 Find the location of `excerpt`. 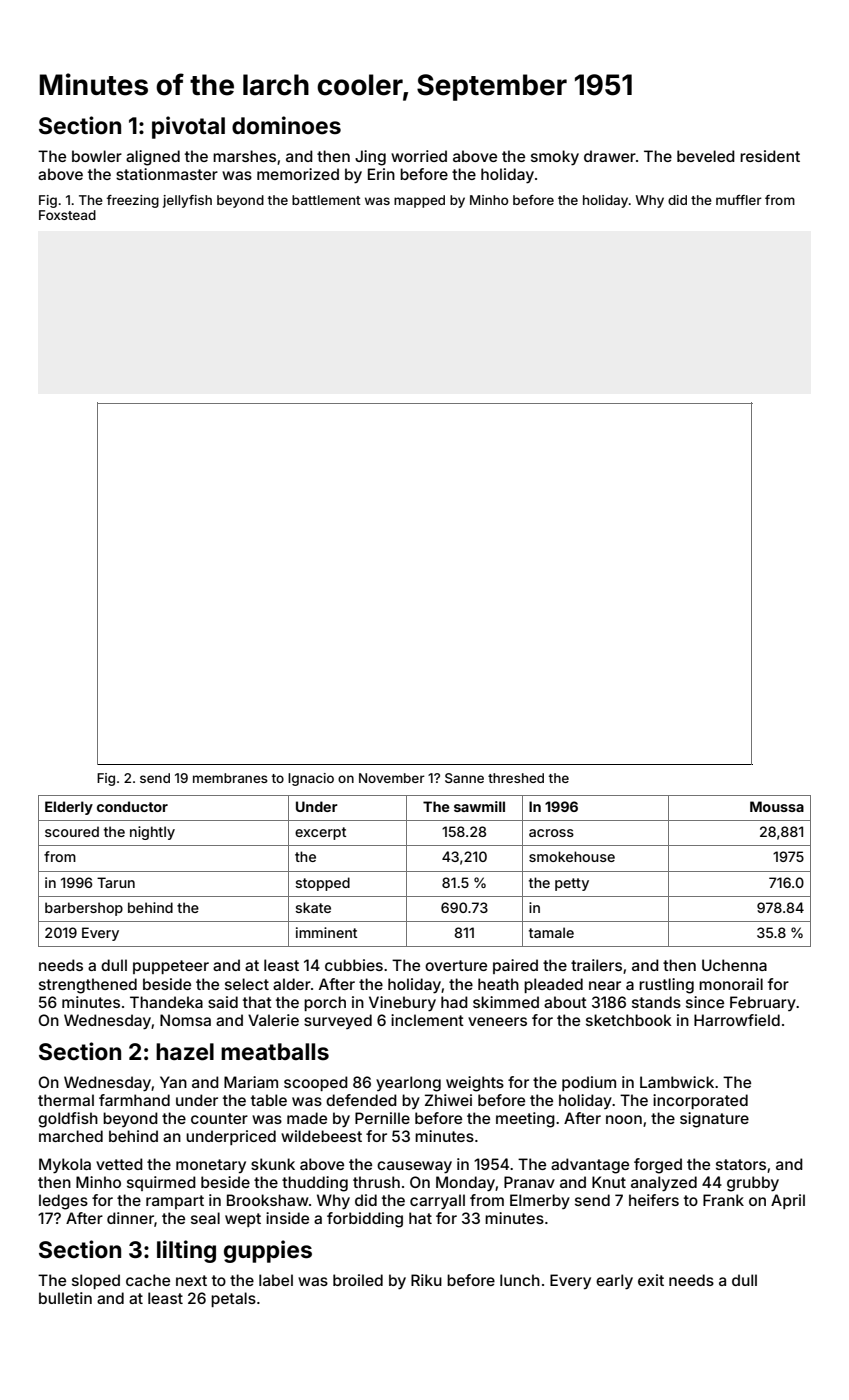

excerpt is located at coordinates (320, 833).
